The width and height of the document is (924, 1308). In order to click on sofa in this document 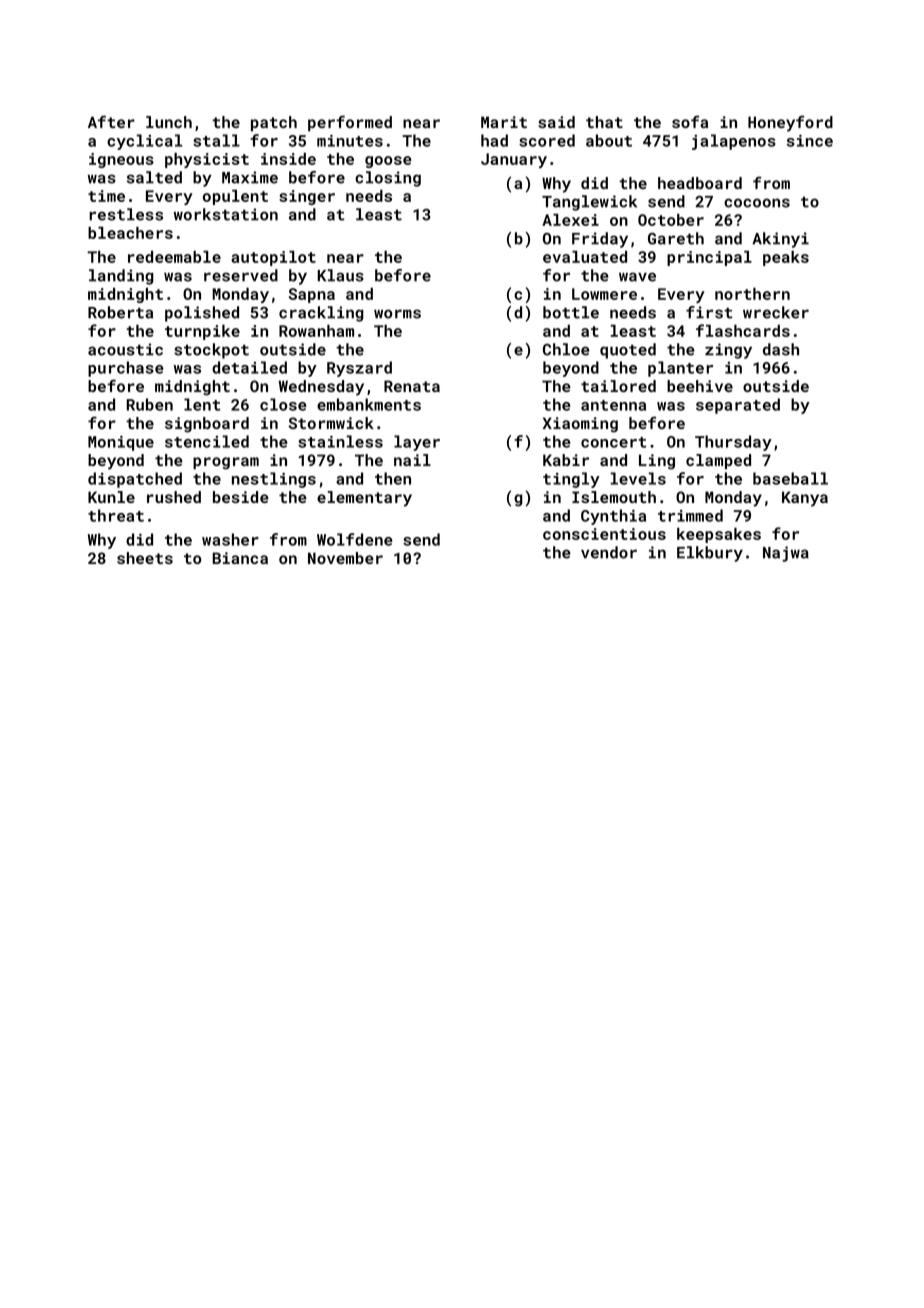, I will do `click(690, 121)`.
